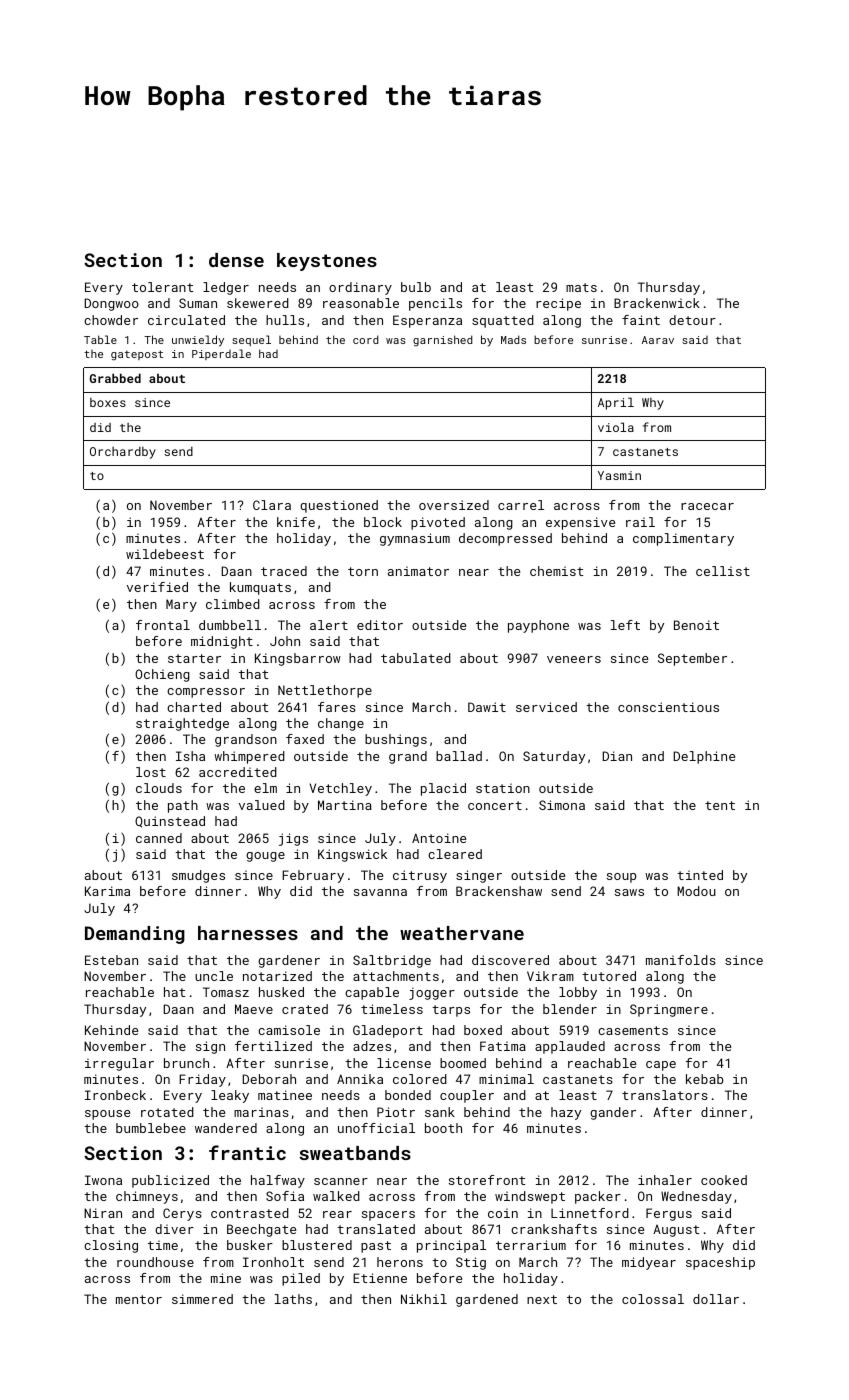 The width and height of the screenshot is (849, 1400). What do you see at coordinates (226, 992) in the screenshot?
I see `Tomasz` at bounding box center [226, 992].
